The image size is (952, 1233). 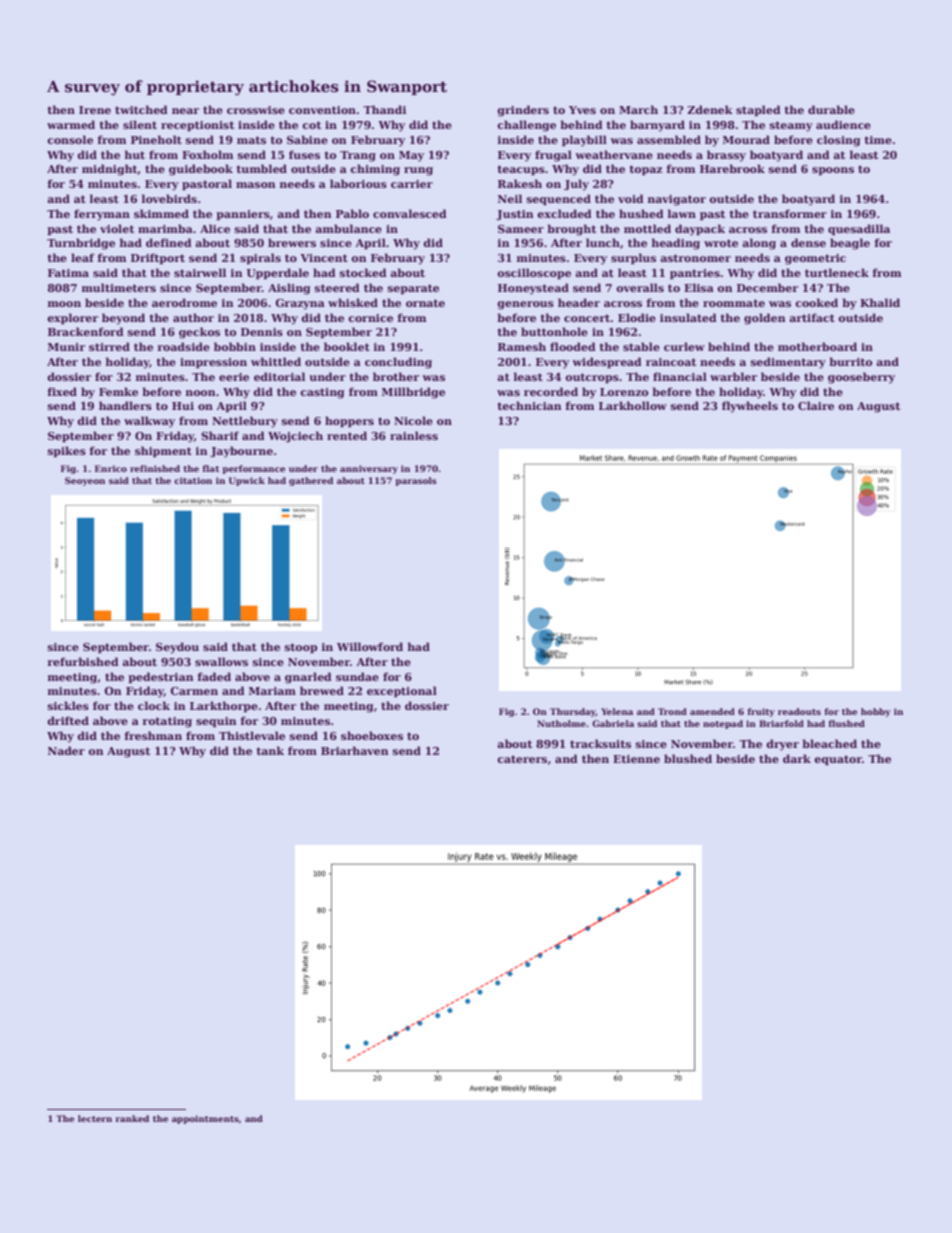 I want to click on stirred, so click(x=109, y=346).
